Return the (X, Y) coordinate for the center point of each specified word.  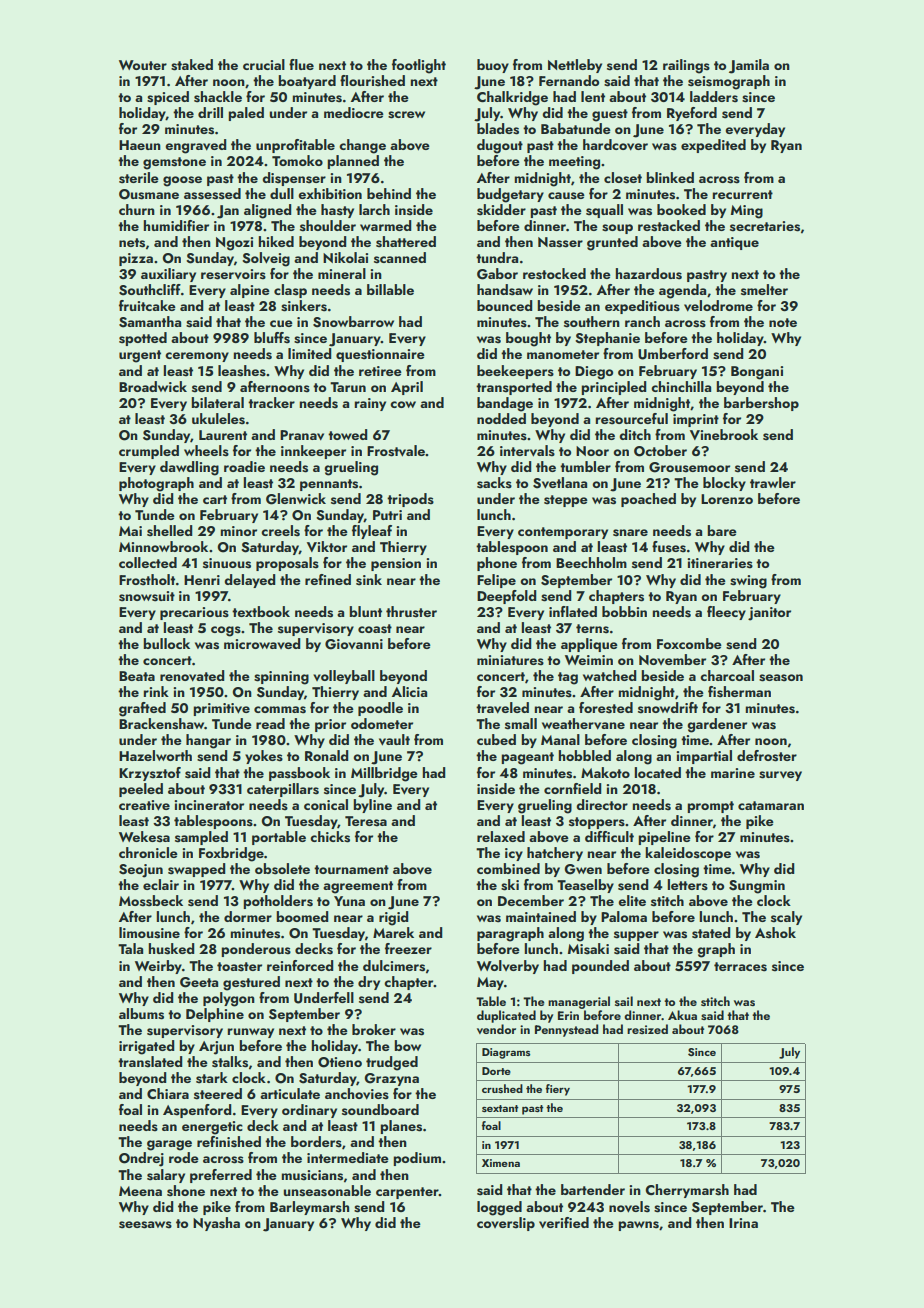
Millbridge (384, 774)
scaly (786, 918)
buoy (493, 66)
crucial (264, 64)
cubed (496, 739)
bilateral (217, 402)
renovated (192, 676)
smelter (764, 290)
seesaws (145, 1225)
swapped (196, 870)
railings (686, 66)
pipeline (664, 838)
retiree (380, 371)
